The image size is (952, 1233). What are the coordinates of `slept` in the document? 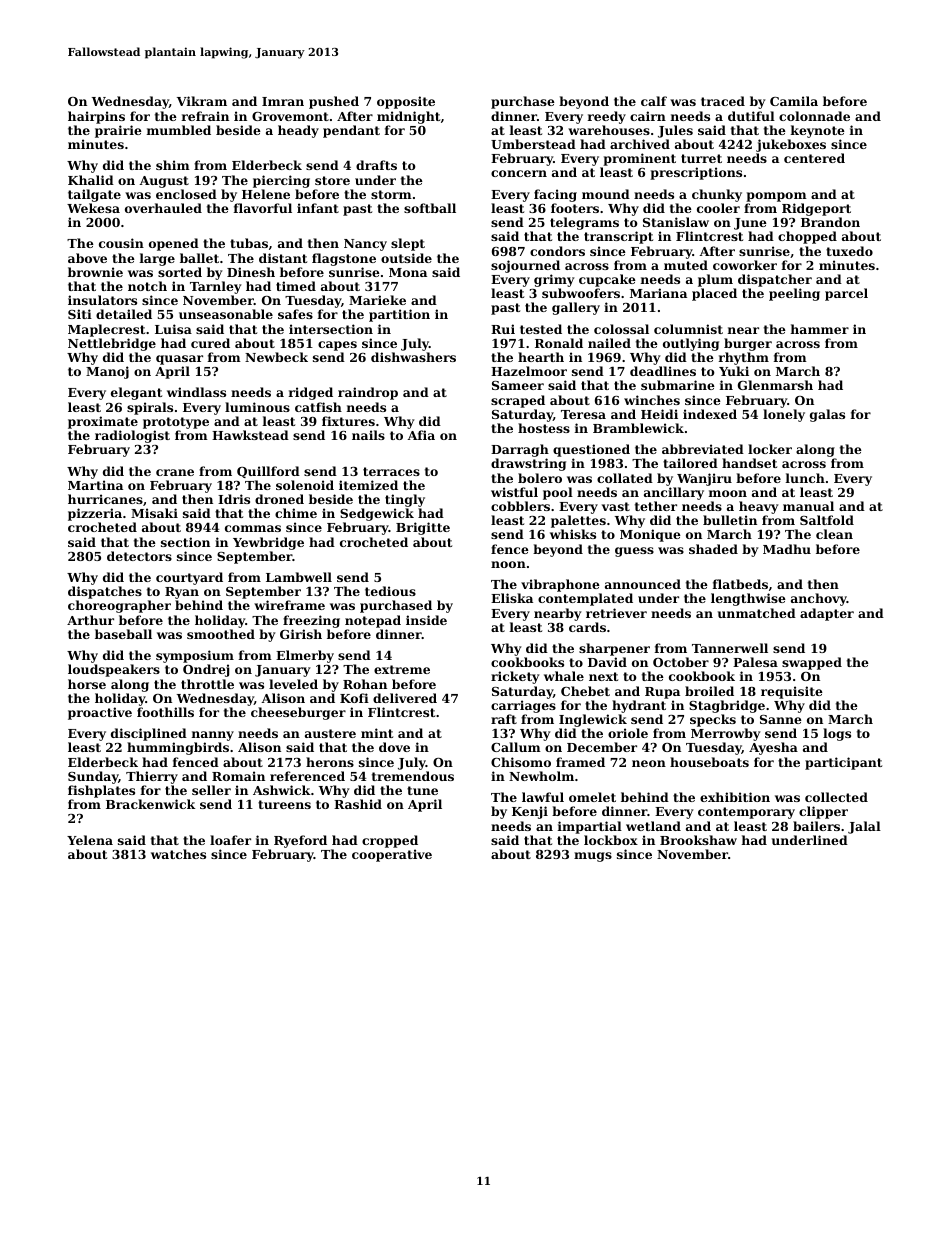 It's located at (408, 244).
